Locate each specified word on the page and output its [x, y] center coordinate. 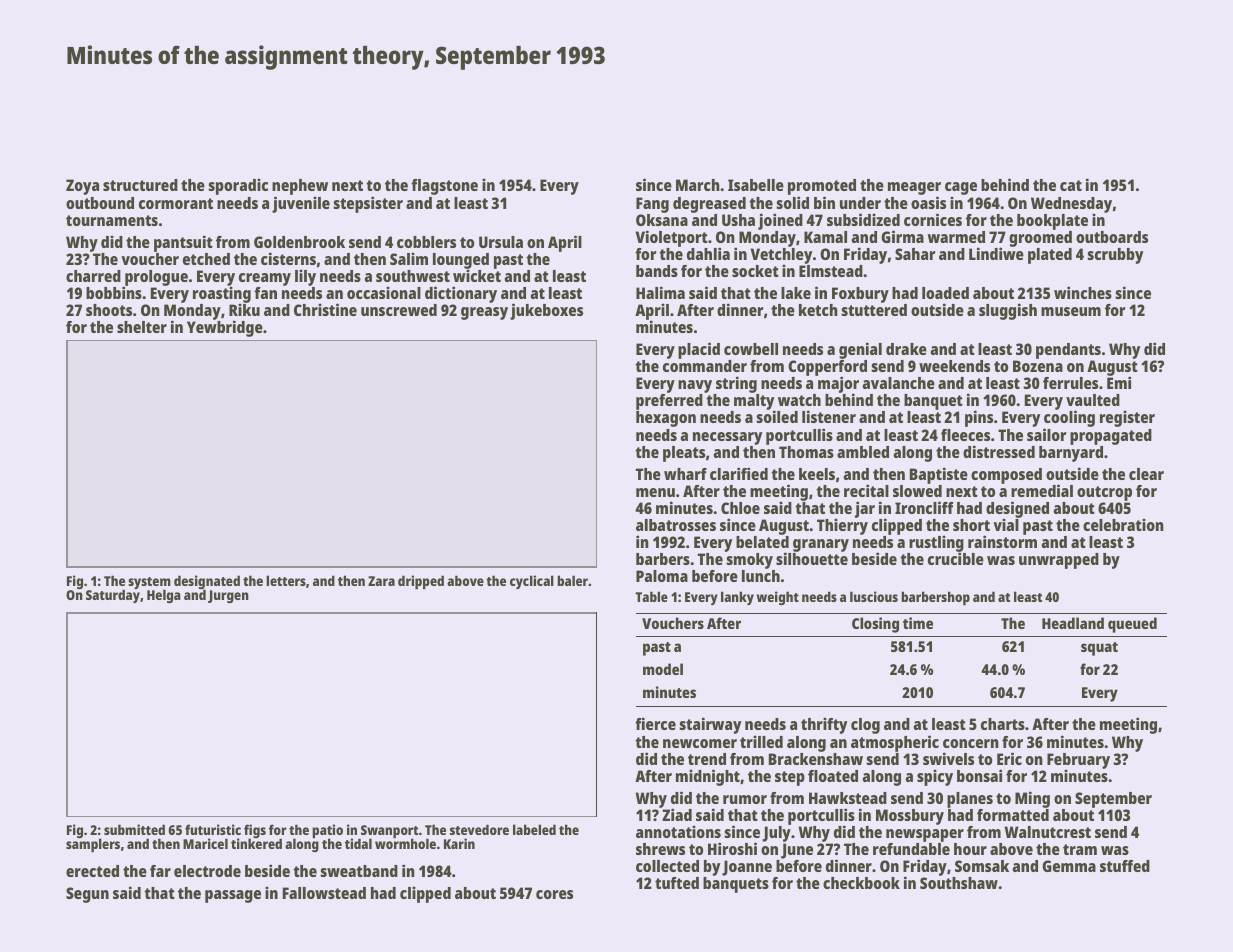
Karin [459, 843]
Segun [87, 895]
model [663, 669]
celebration [1123, 524]
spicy [935, 777]
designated [207, 582]
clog [865, 726]
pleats [684, 454]
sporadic [238, 186]
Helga [164, 596]
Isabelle [756, 185]
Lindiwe [996, 253]
